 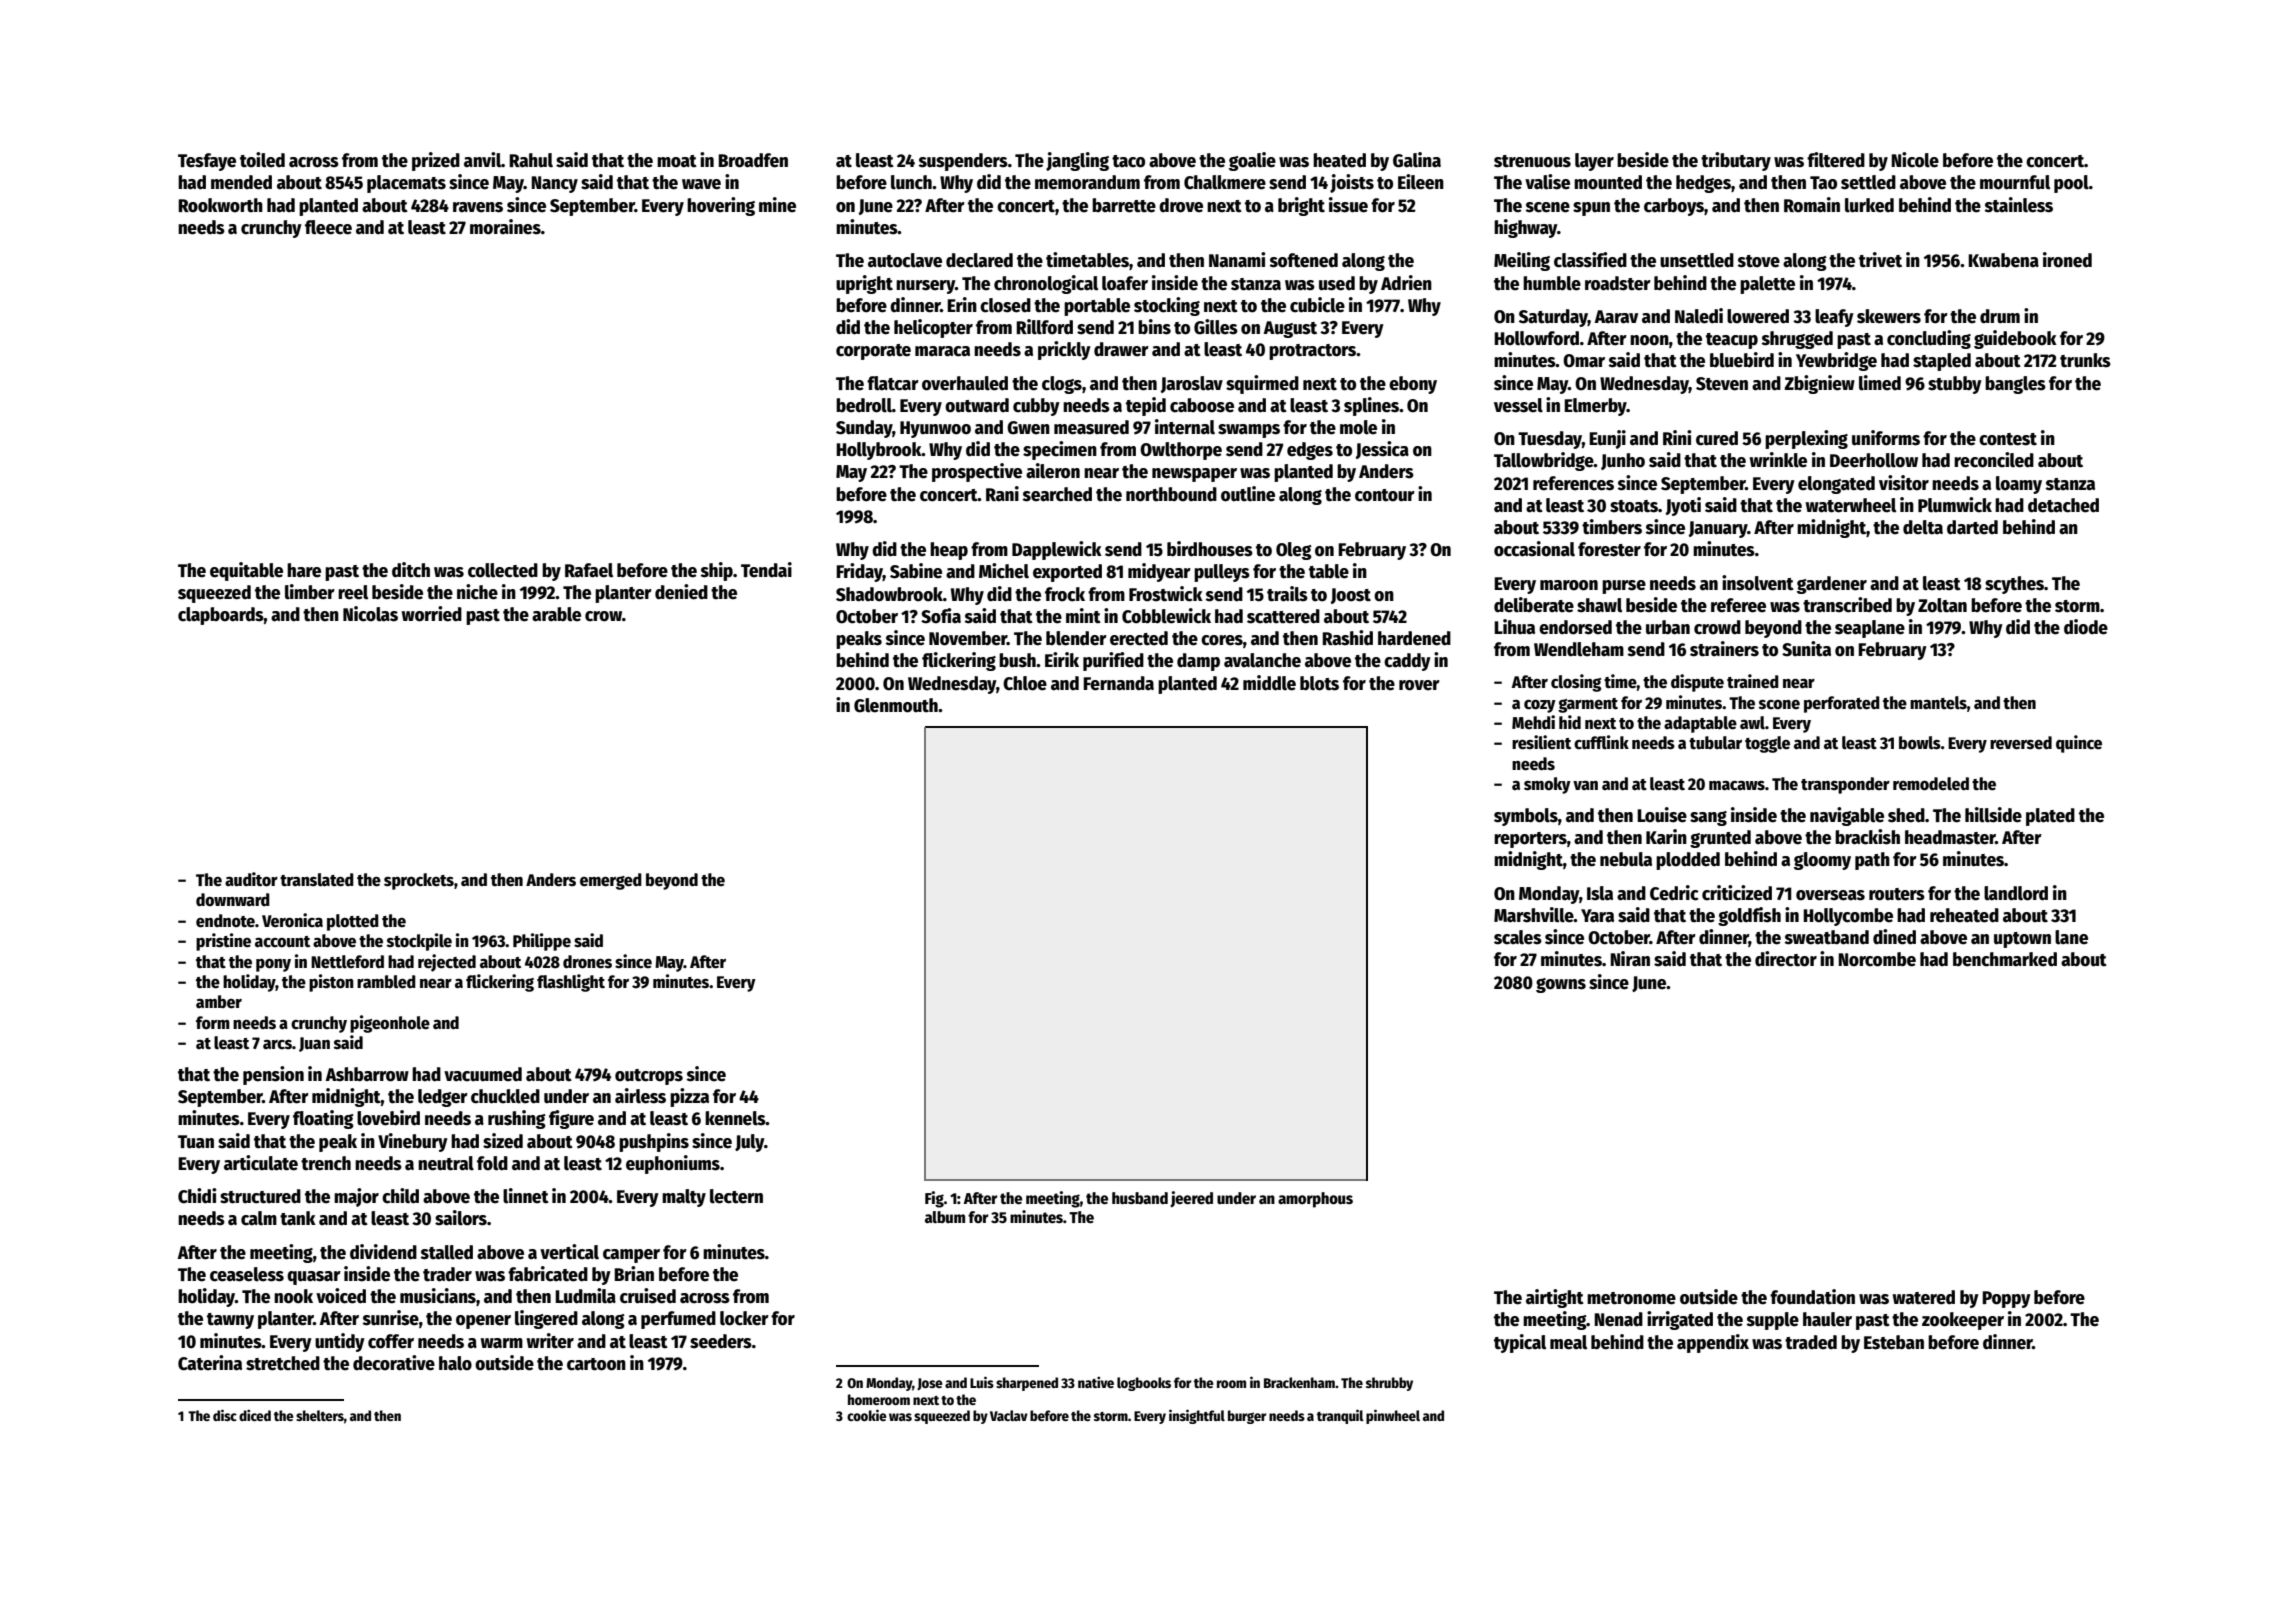 I want to click on euphoniums, so click(x=673, y=1164).
